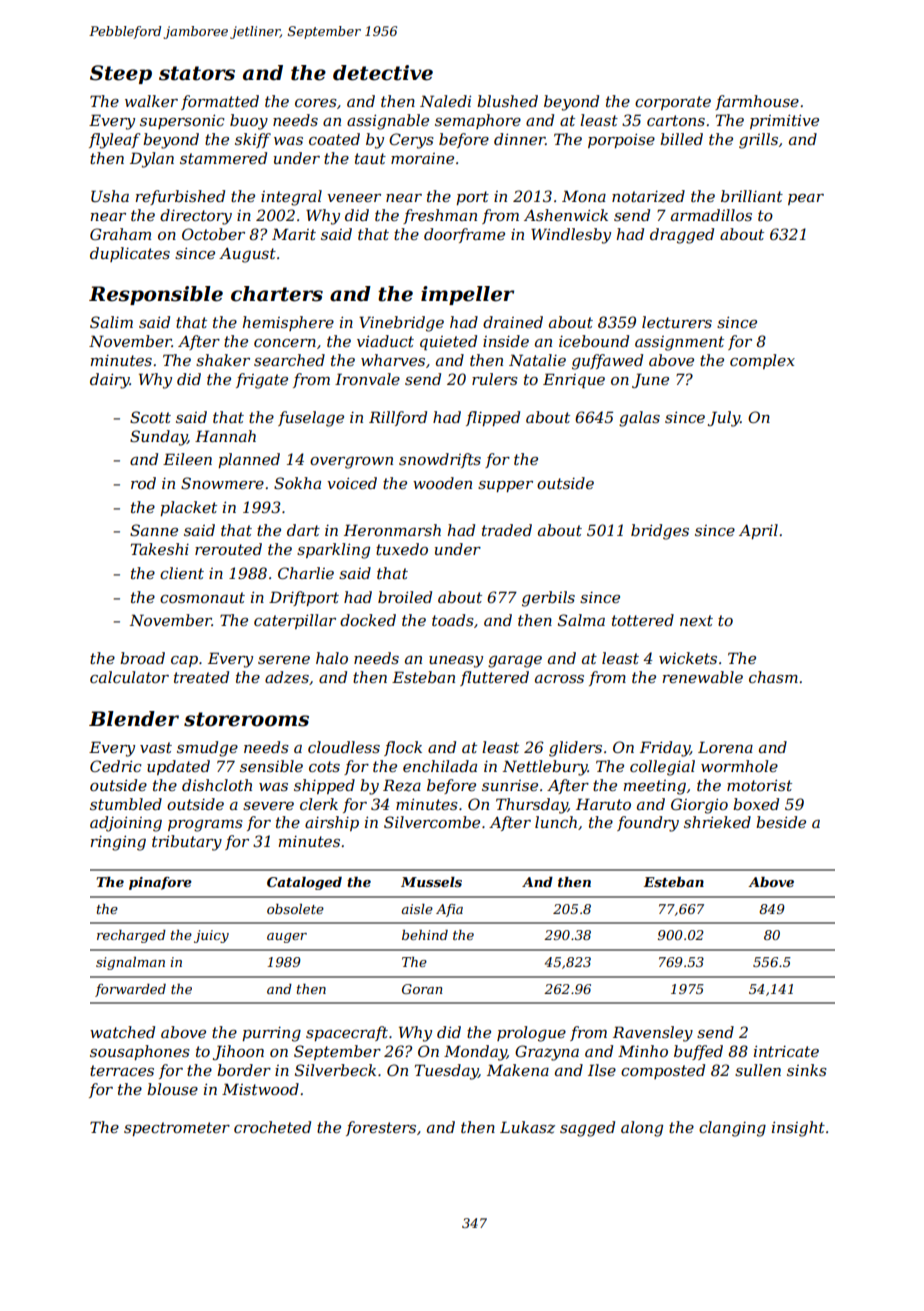 This document has width=924, height=1311. I want to click on broad, so click(142, 658).
